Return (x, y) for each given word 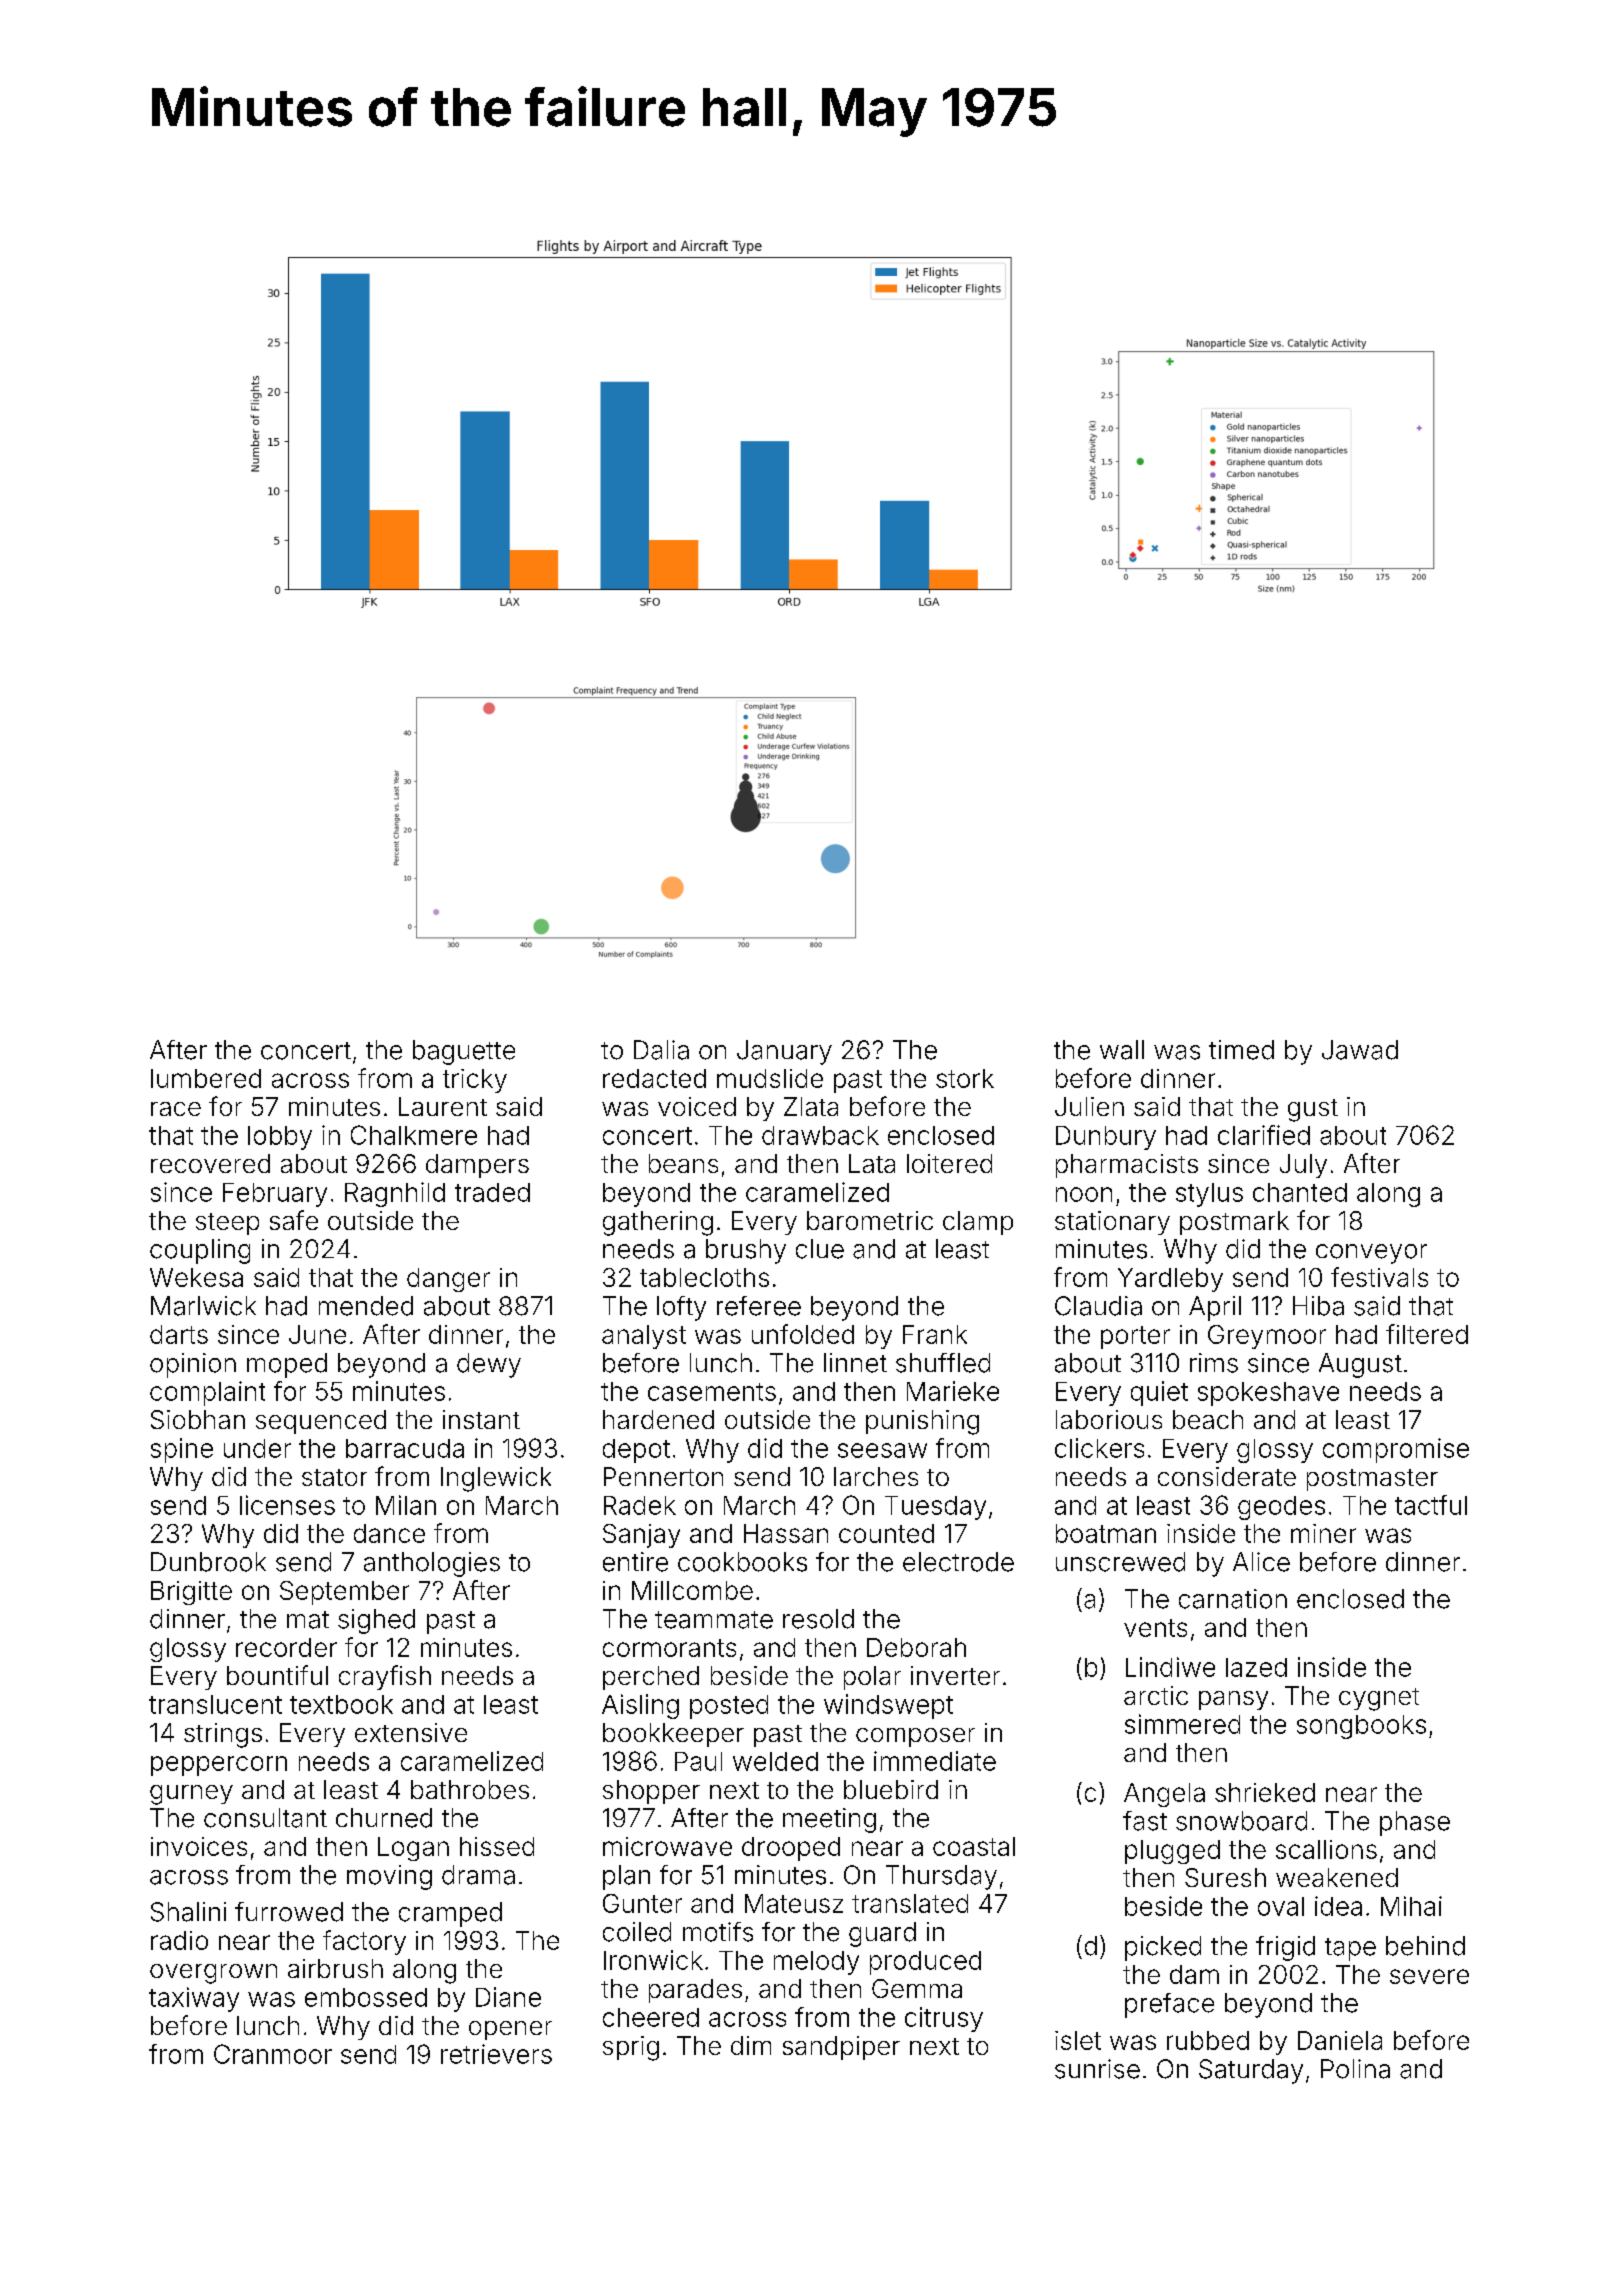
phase (1415, 1823)
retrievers (496, 2054)
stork (965, 1078)
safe (294, 1220)
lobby (280, 1138)
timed (1241, 1050)
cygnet (1379, 1699)
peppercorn (219, 1766)
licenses (287, 1505)
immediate (935, 1761)
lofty (681, 1308)
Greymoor (1267, 1337)
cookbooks (742, 1562)
